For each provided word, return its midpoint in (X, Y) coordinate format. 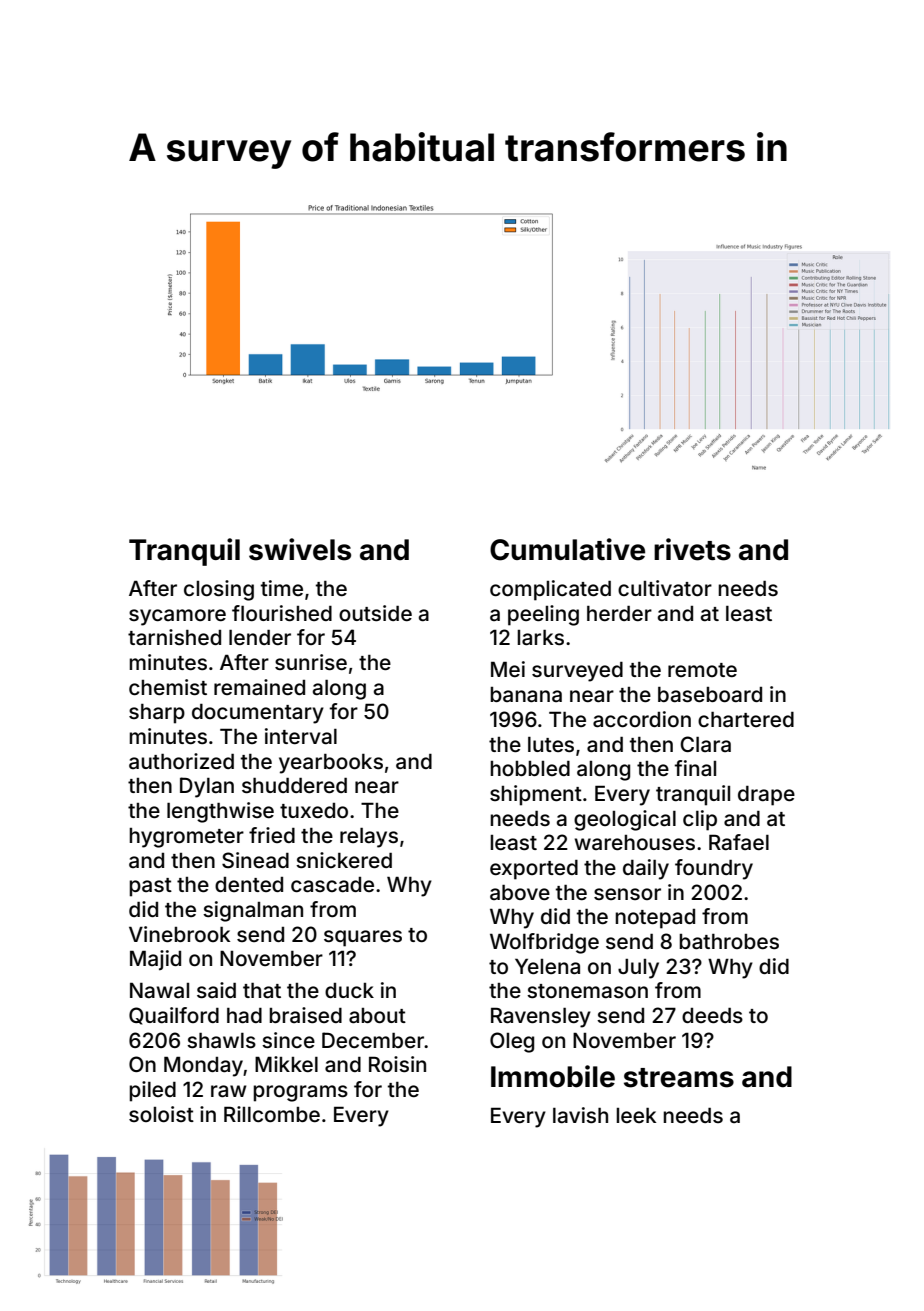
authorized (181, 761)
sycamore (177, 617)
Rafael (739, 842)
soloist (161, 1114)
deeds (712, 1015)
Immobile (553, 1076)
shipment (536, 795)
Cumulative (567, 549)
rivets (692, 549)
